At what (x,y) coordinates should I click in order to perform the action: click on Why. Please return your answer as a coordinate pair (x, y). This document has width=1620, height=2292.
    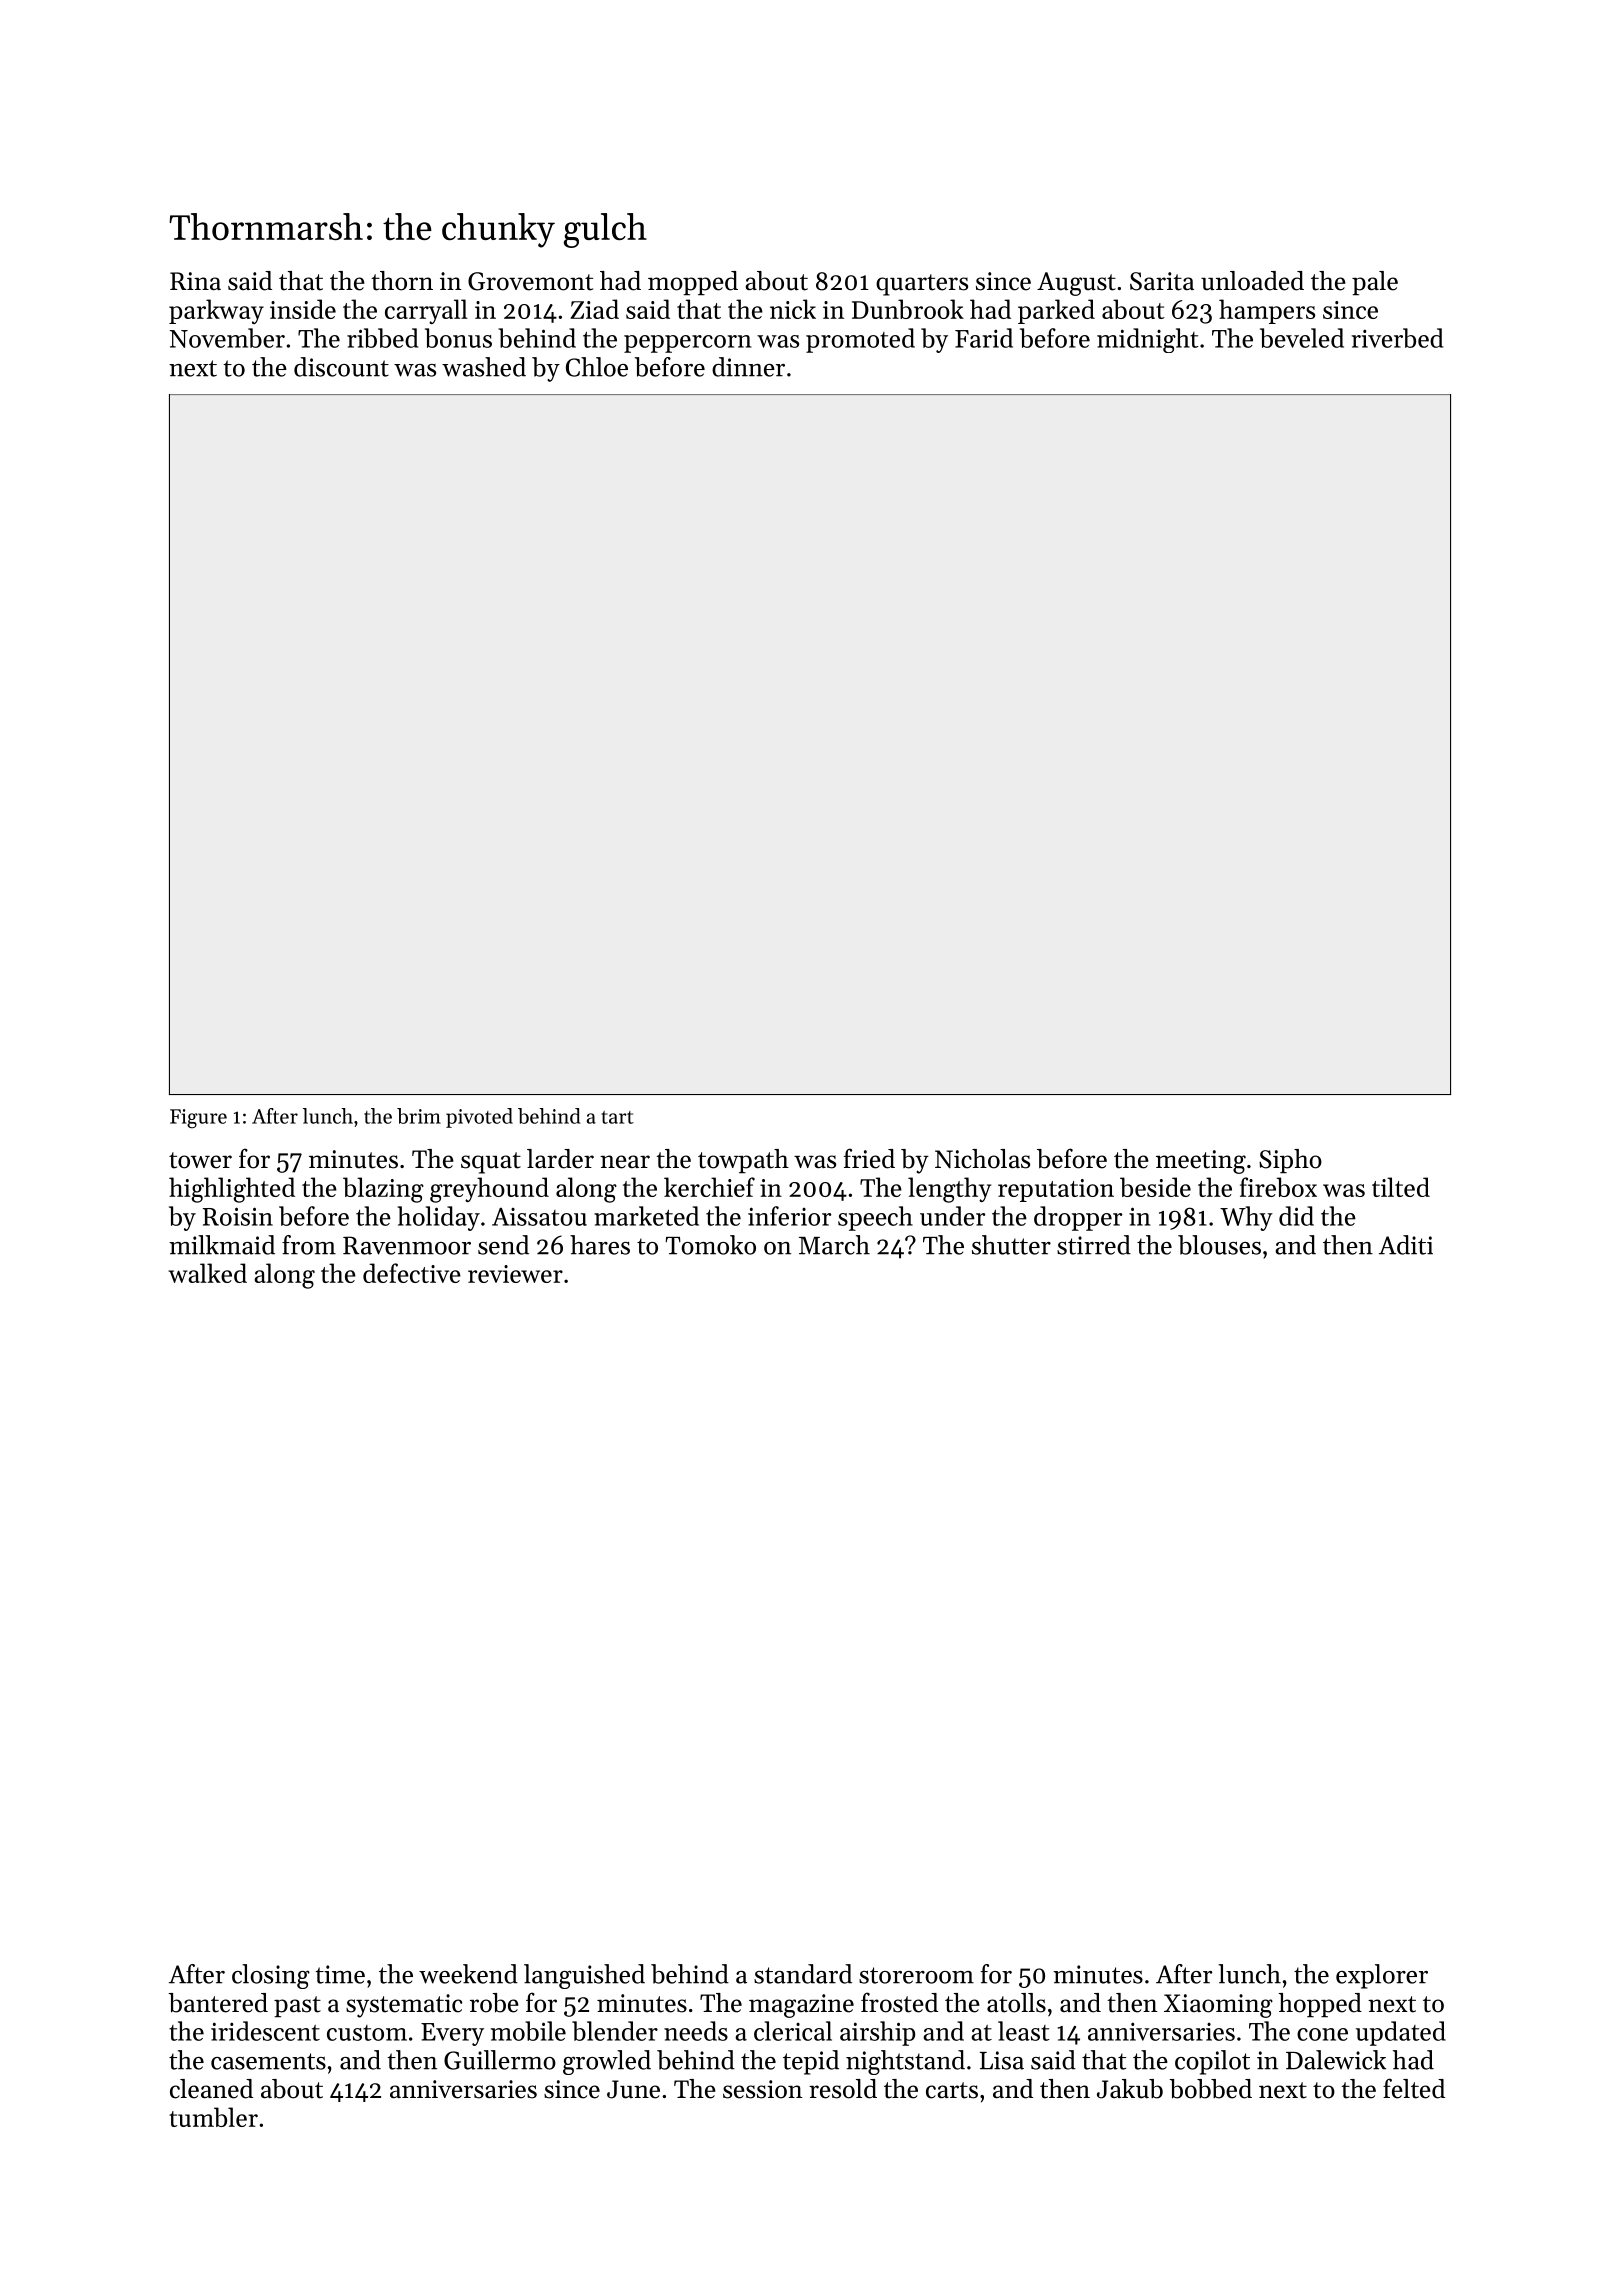
    Looking at the image, I should click on (1246, 1218).
